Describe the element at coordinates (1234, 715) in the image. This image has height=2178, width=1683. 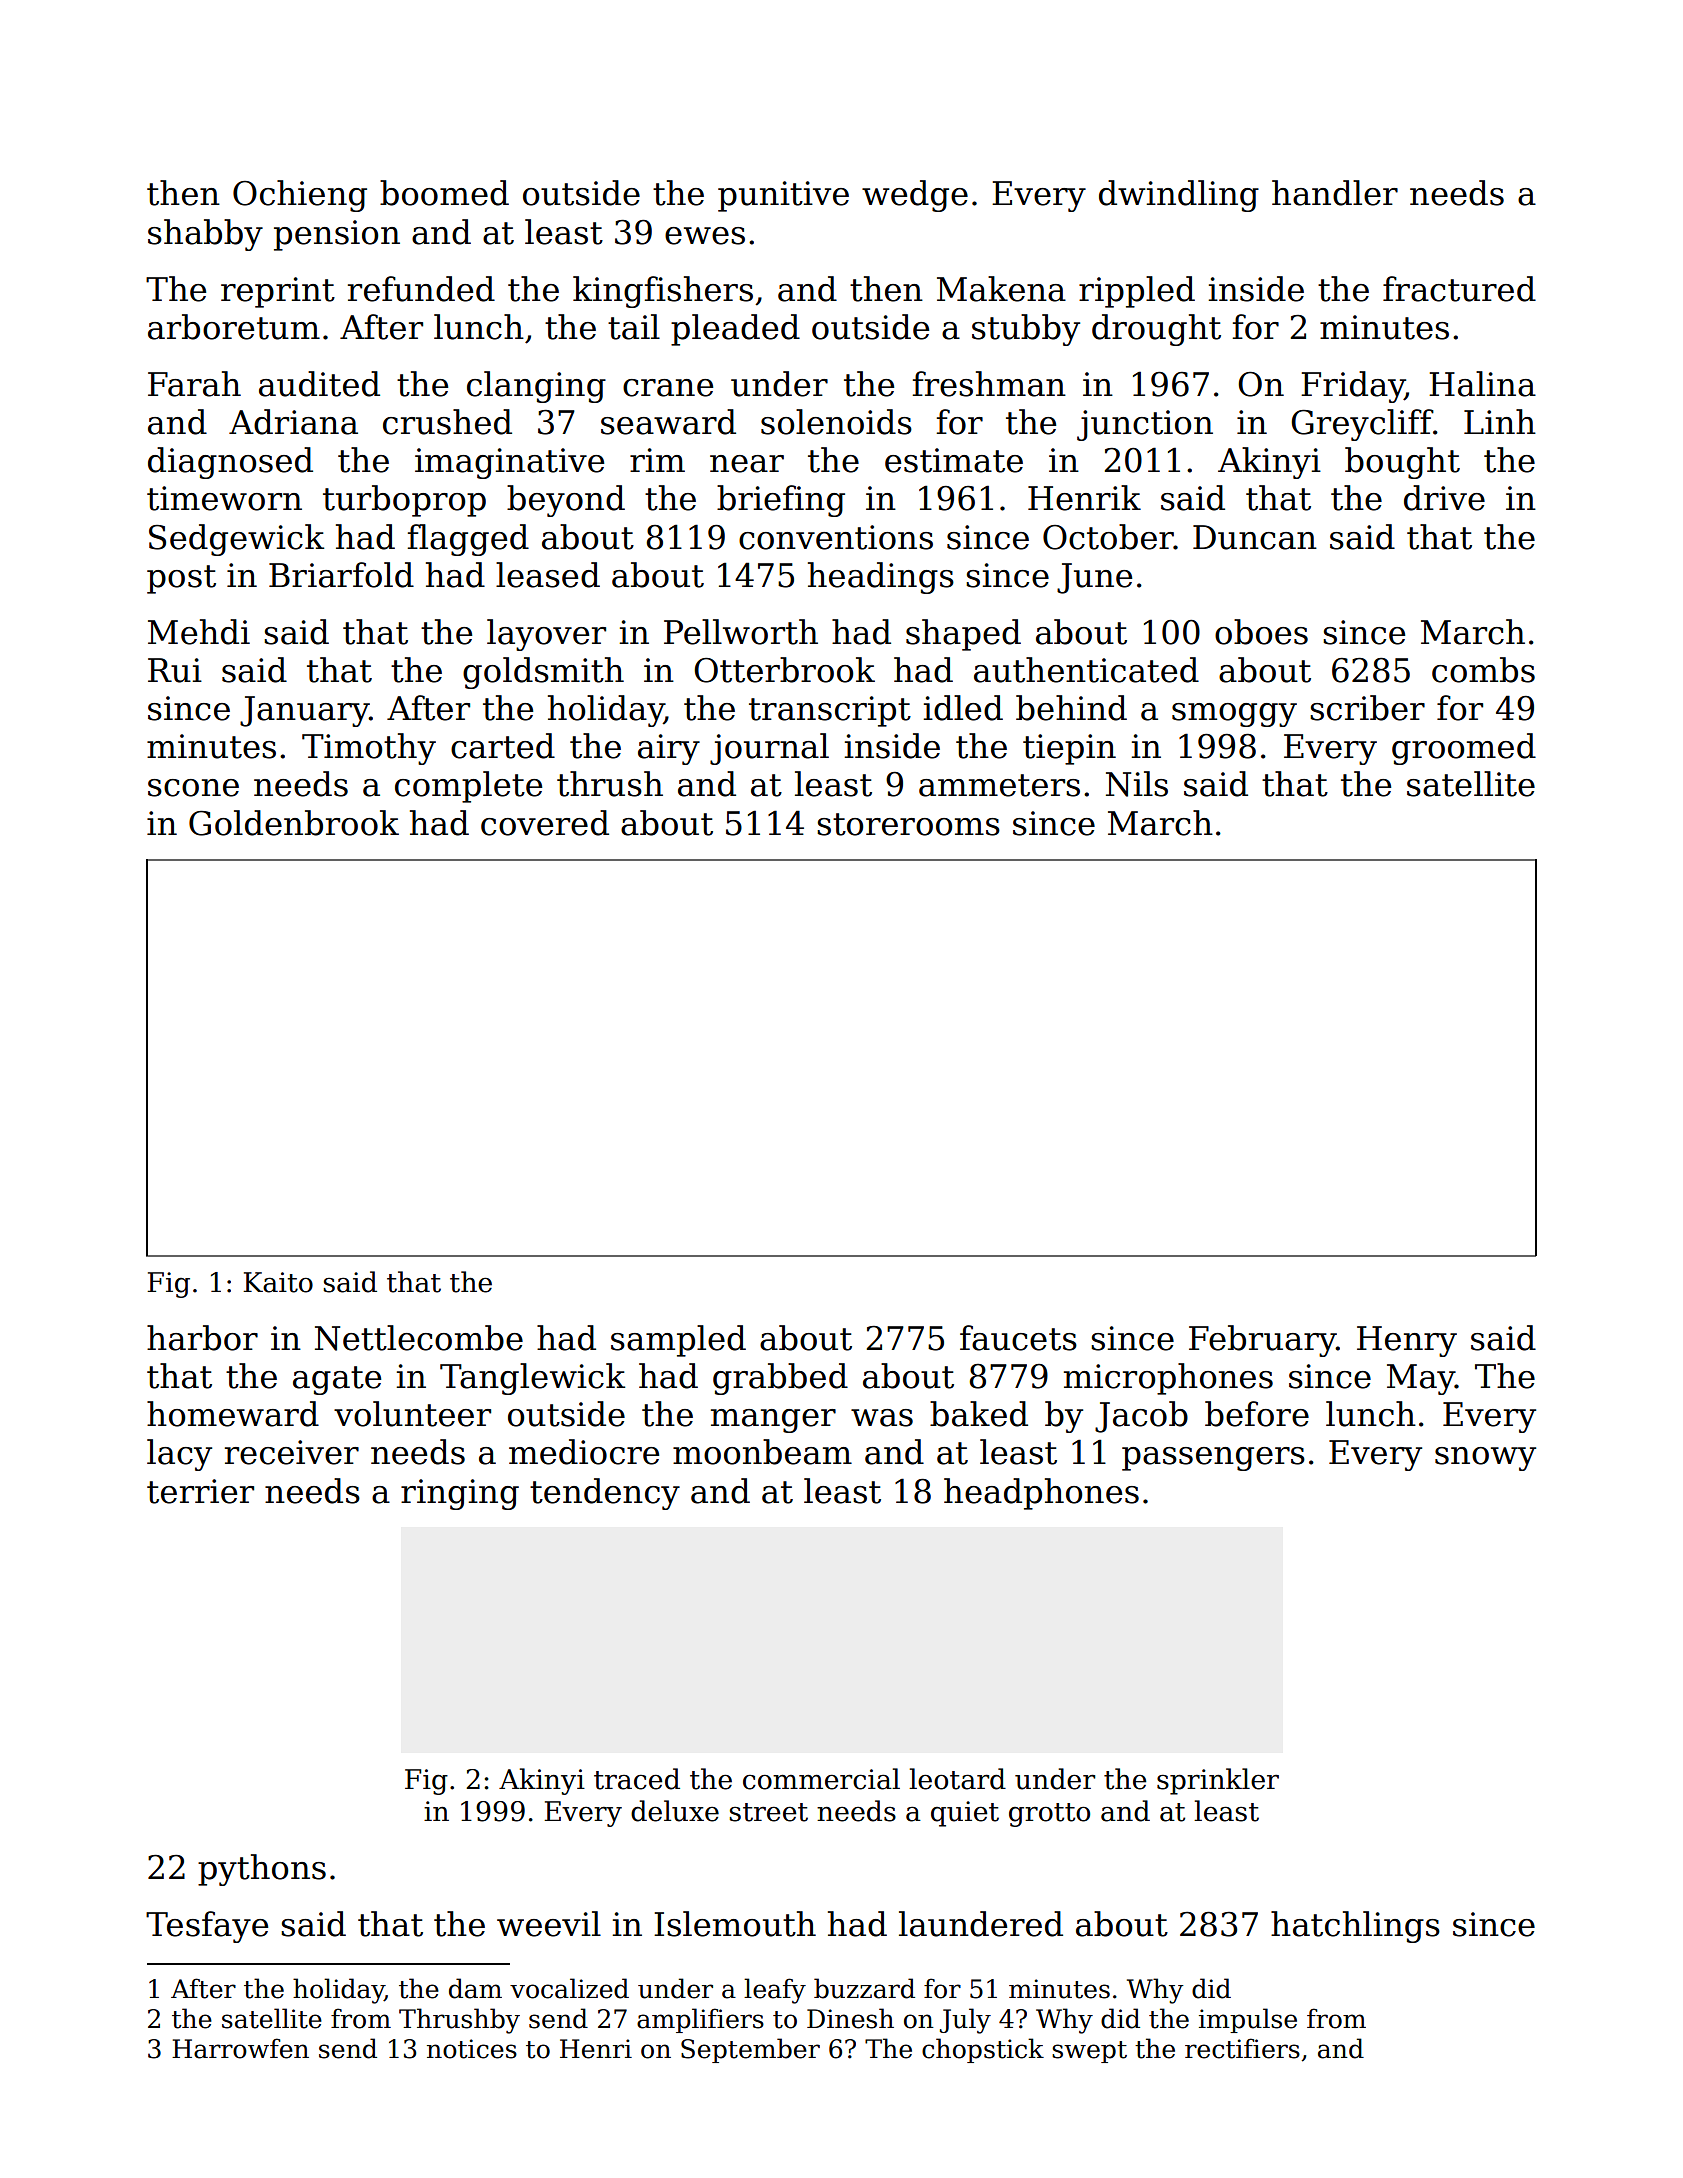
I see `smoggy` at that location.
